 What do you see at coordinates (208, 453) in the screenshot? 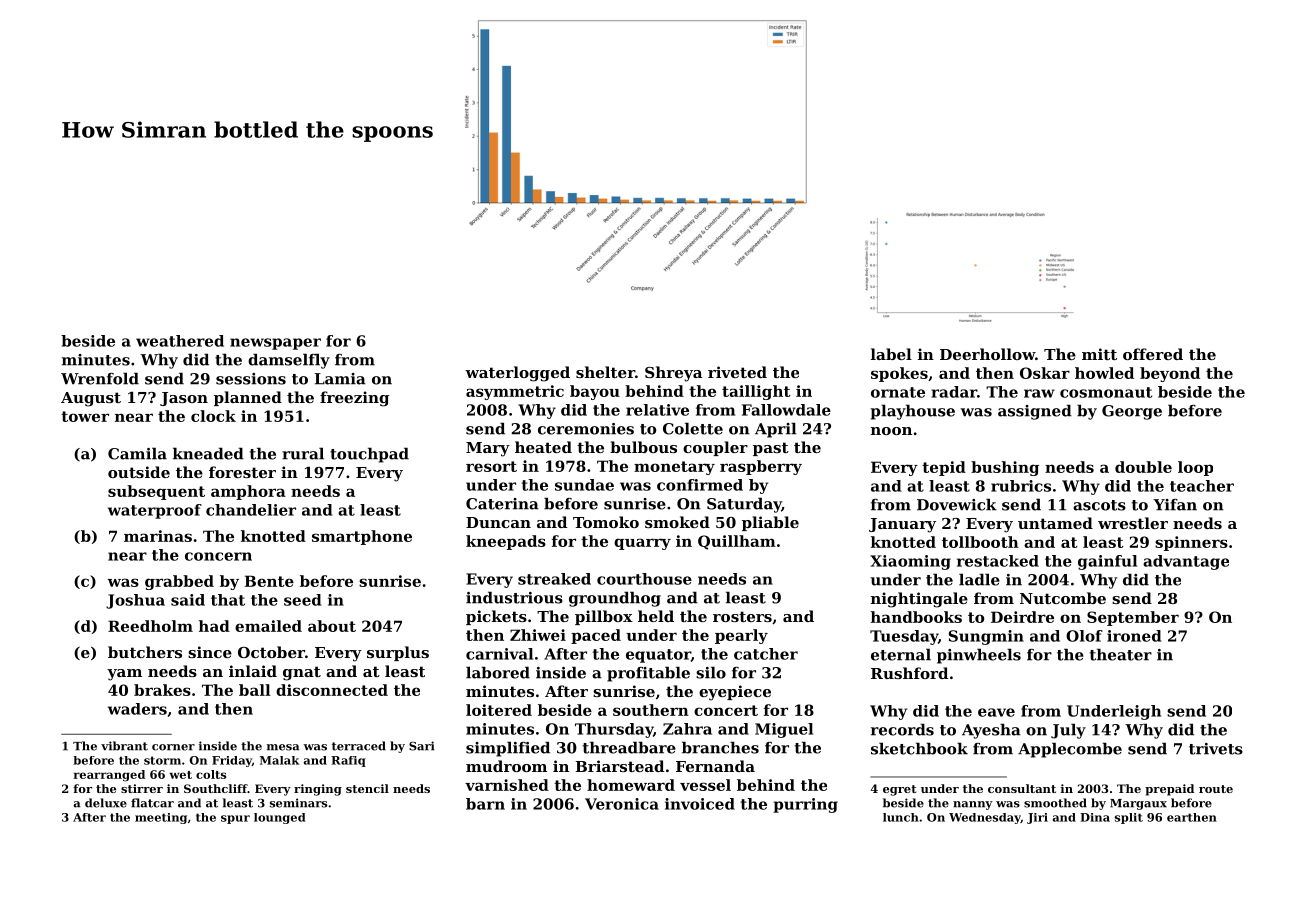
I see `kneaded` at bounding box center [208, 453].
